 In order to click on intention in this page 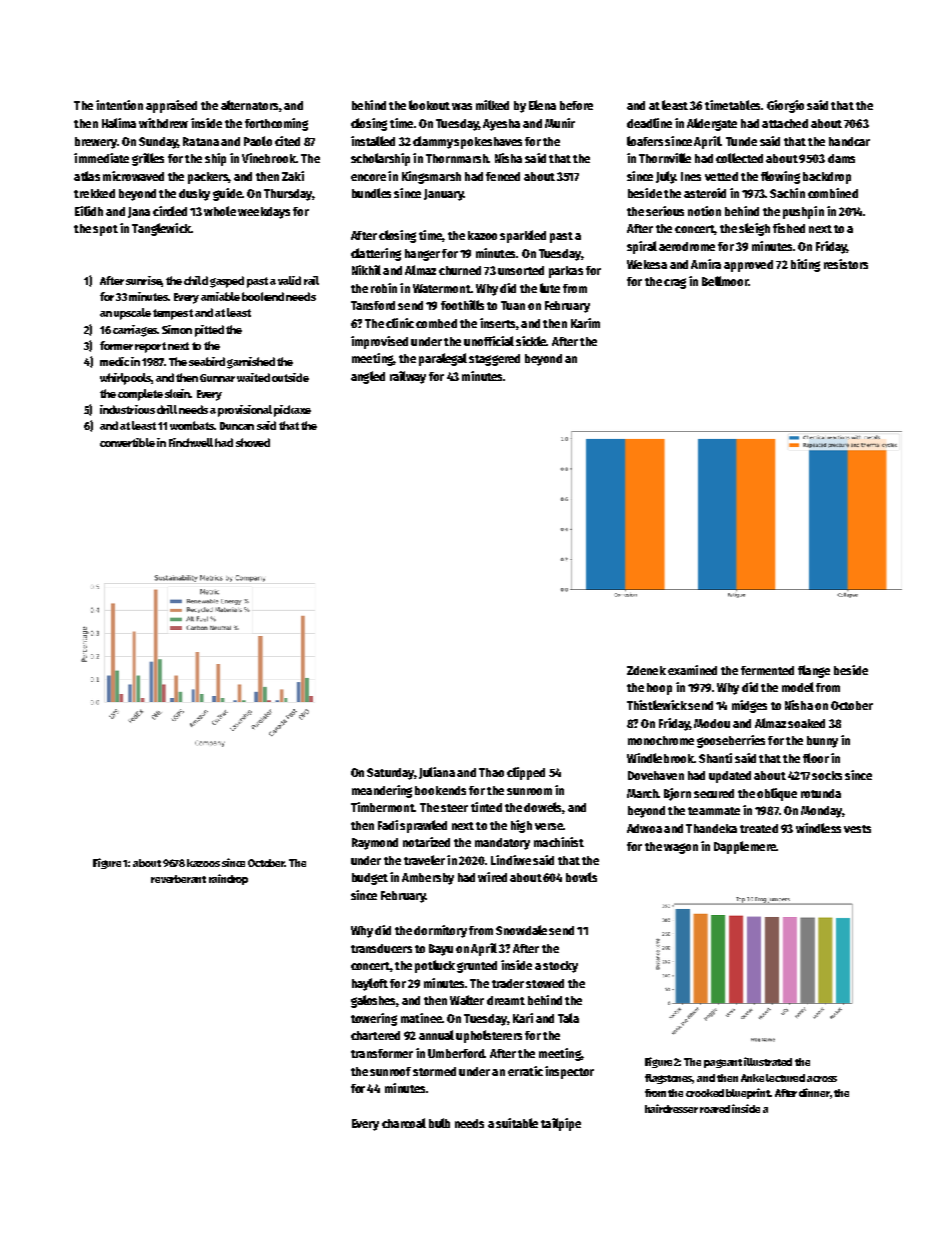, I will do `click(119, 105)`.
